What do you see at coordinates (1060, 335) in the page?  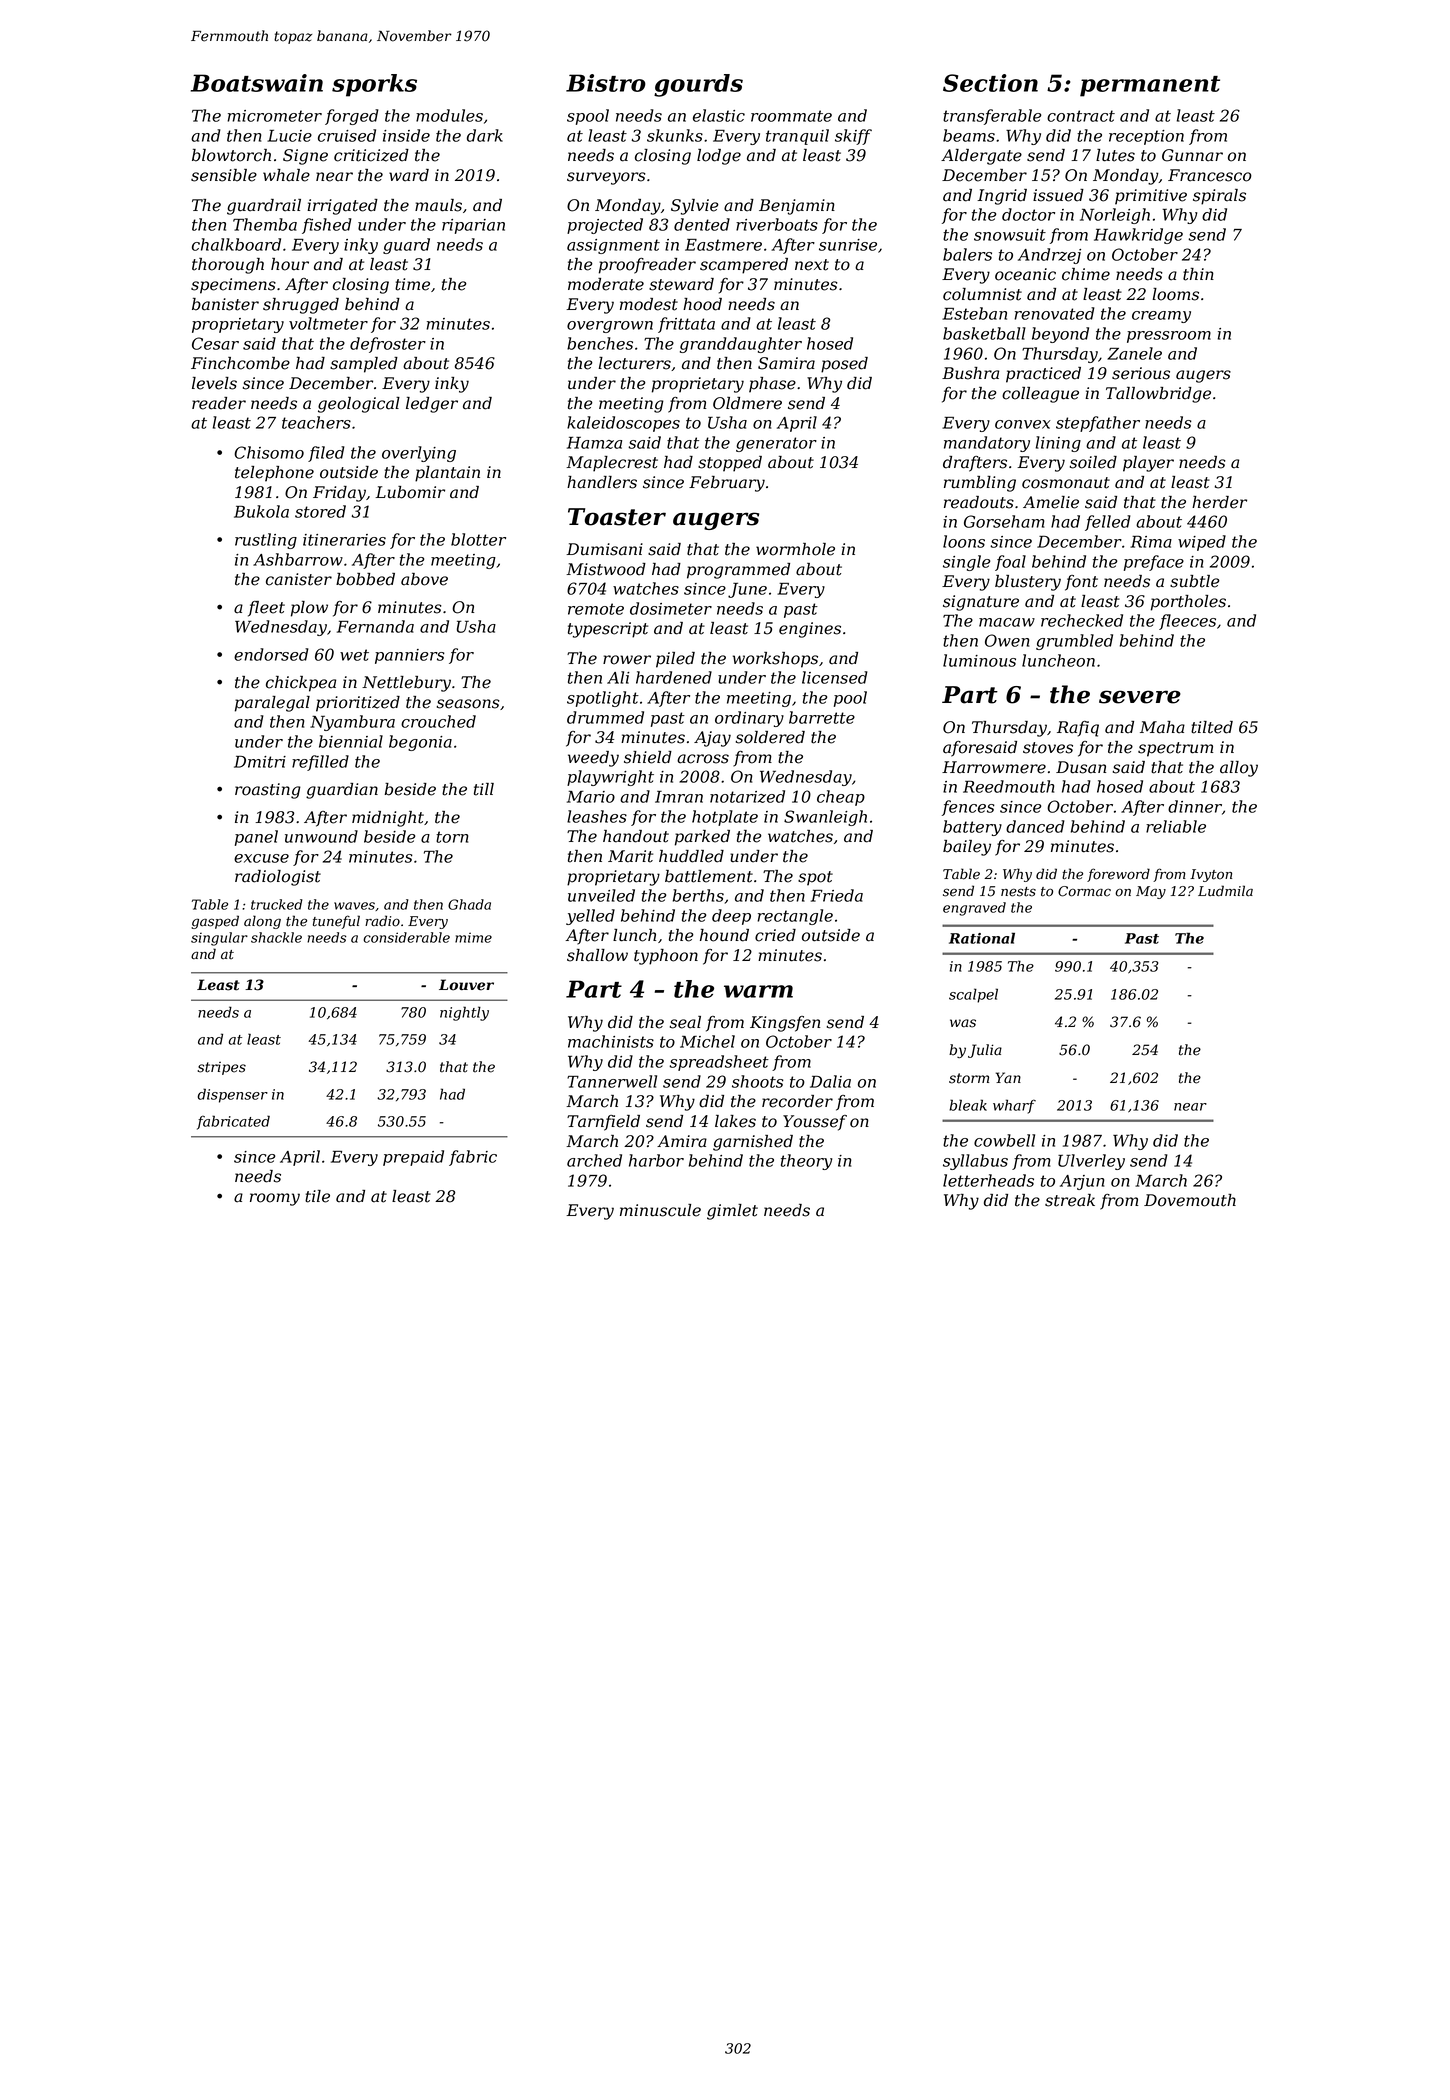 I see `beyond` at bounding box center [1060, 335].
